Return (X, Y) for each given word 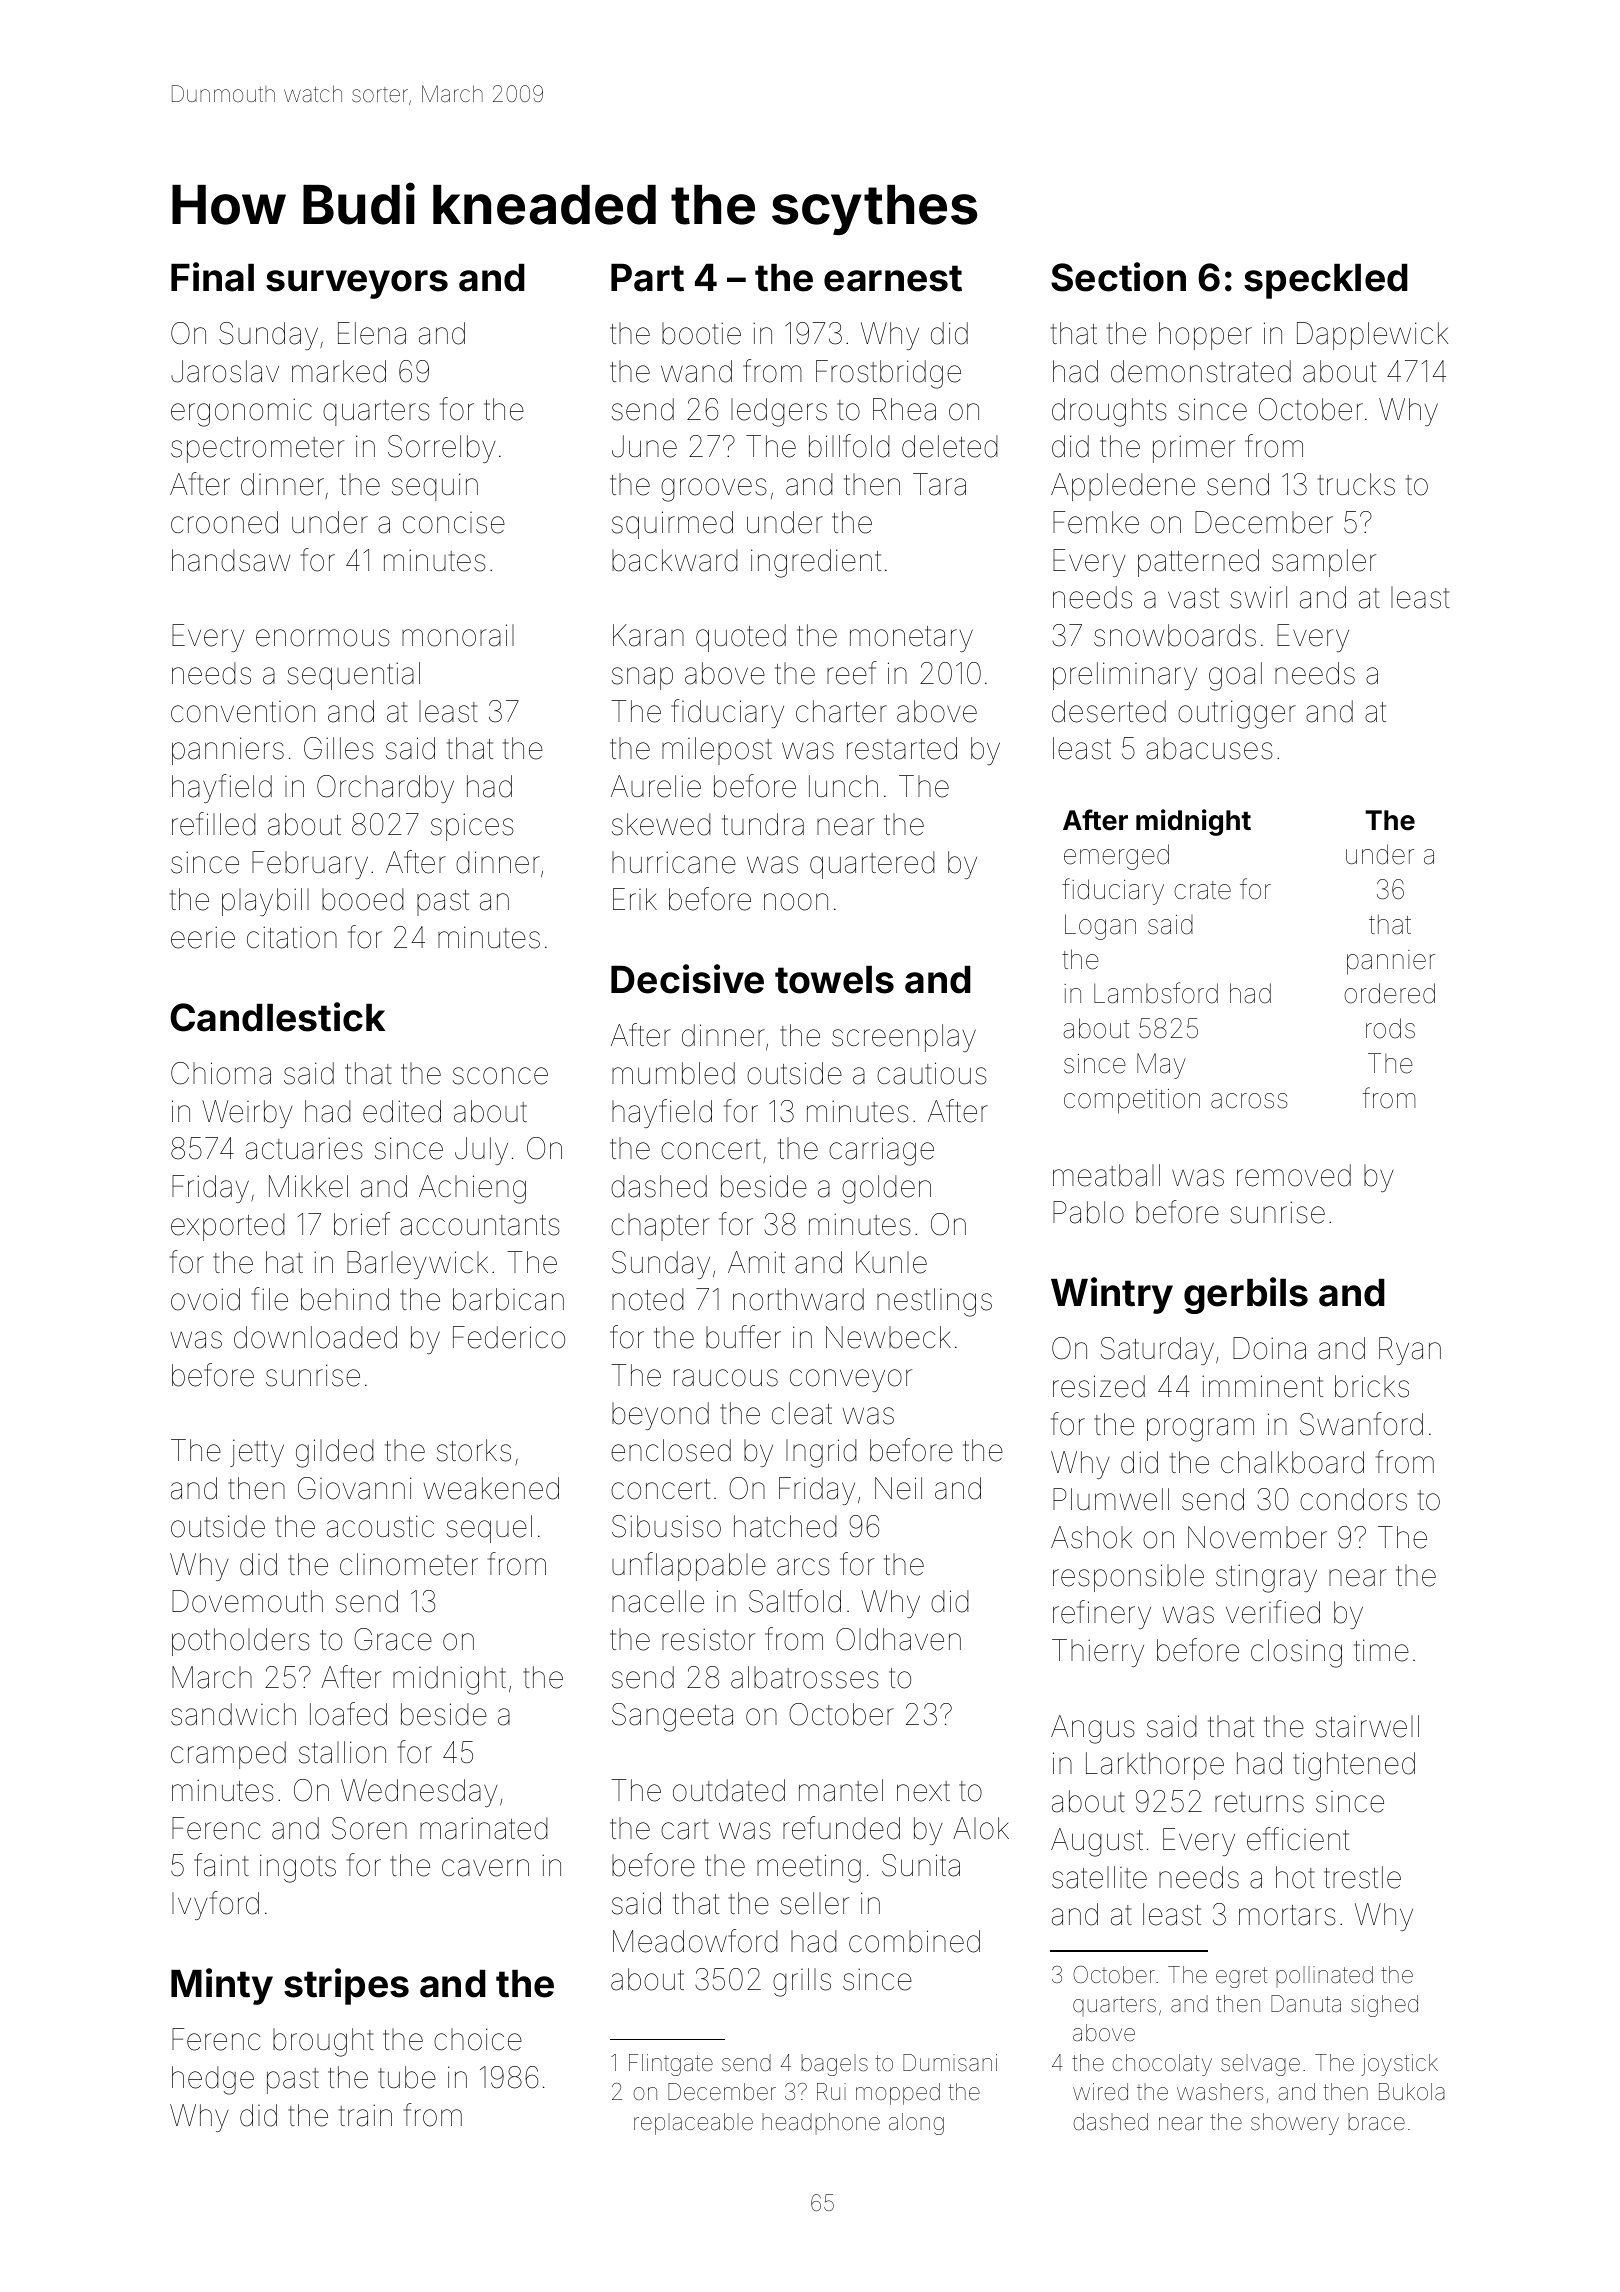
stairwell (1367, 1726)
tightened (1354, 1766)
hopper (1205, 336)
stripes (346, 1986)
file (270, 1299)
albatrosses (805, 1677)
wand (696, 371)
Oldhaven (898, 1639)
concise (454, 523)
